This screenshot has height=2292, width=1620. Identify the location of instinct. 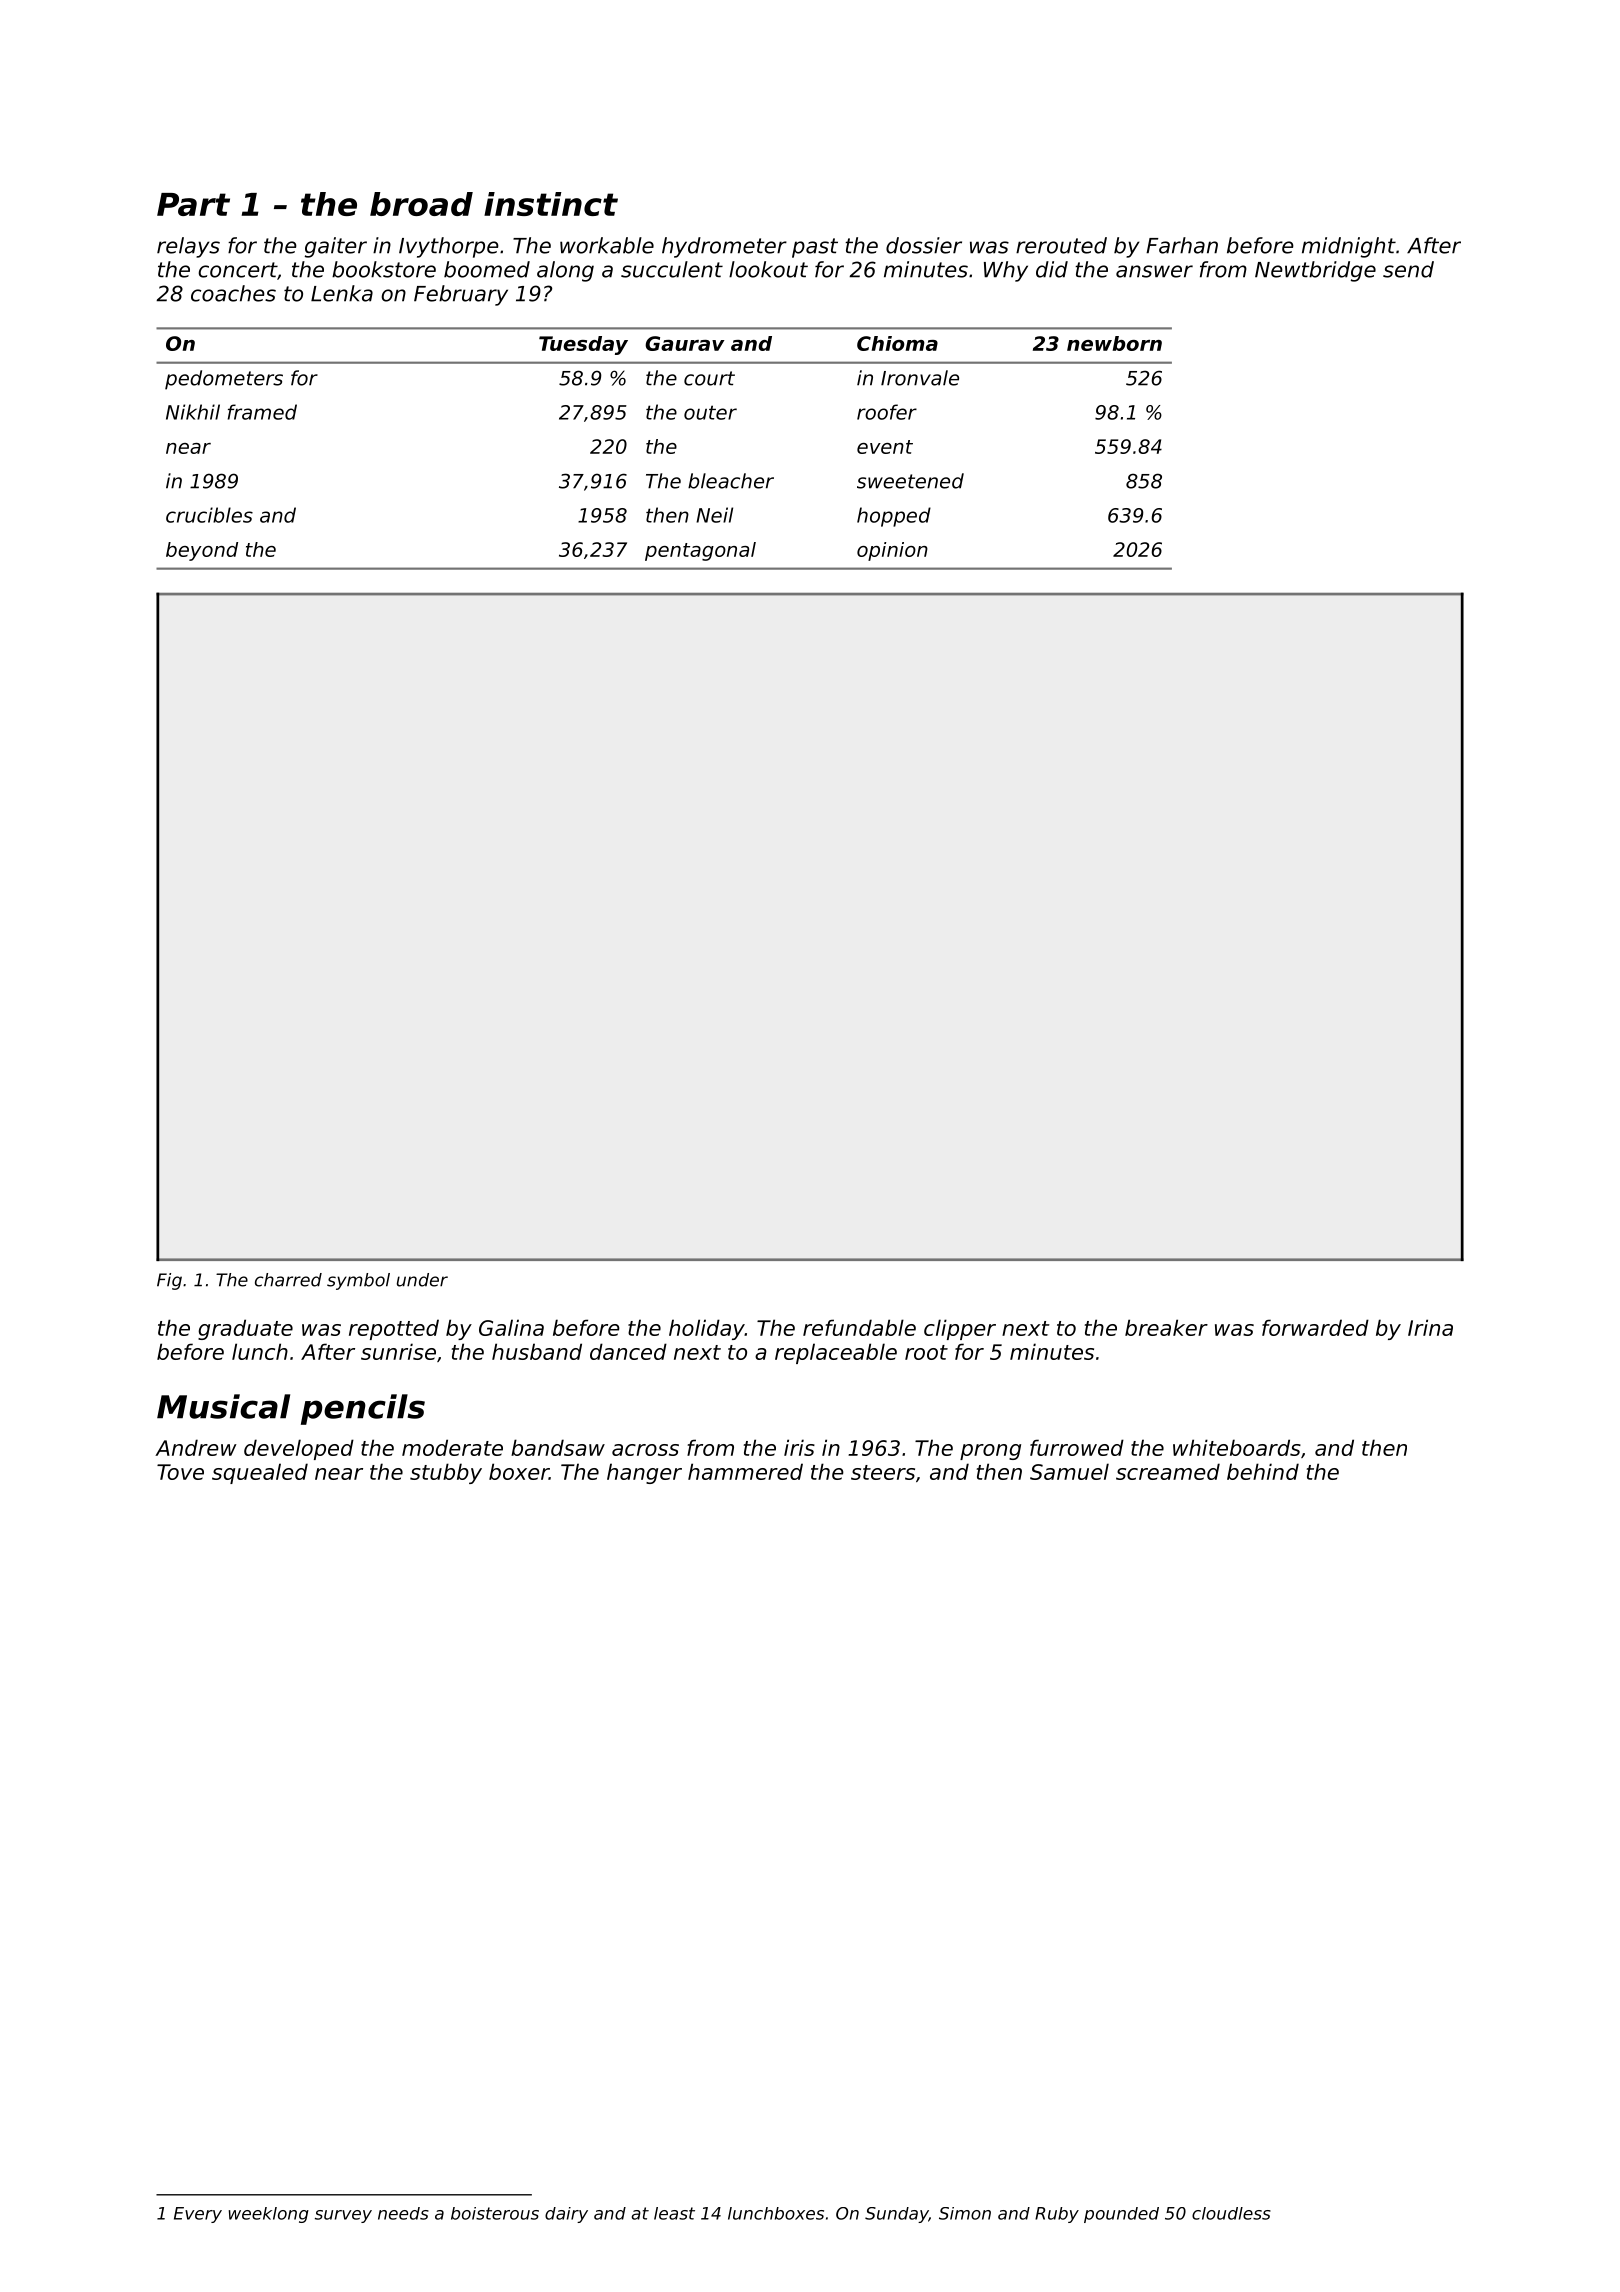
(551, 204).
